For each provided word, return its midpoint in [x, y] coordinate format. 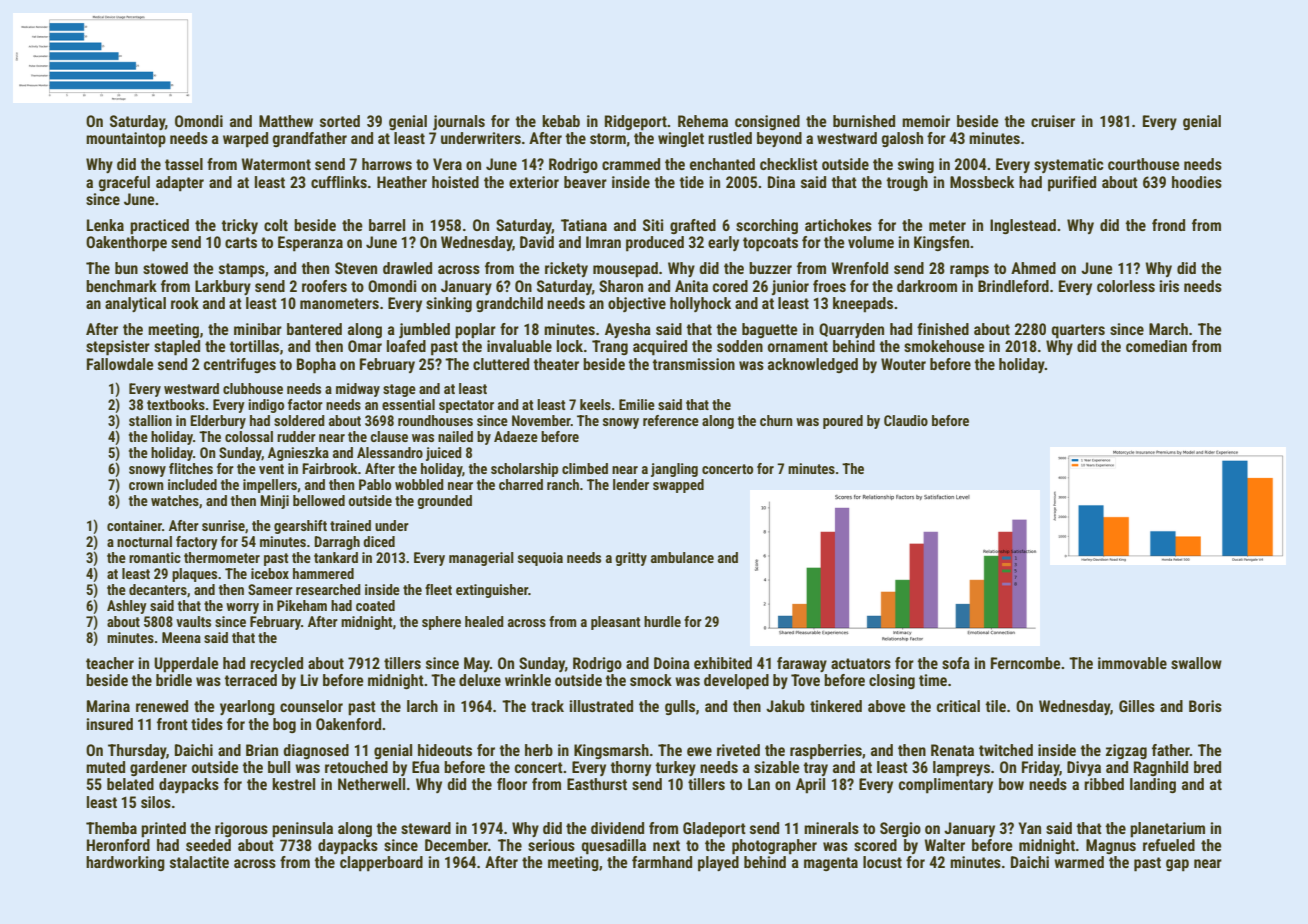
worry [242, 608]
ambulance [682, 557]
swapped [678, 486]
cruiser [1053, 121]
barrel [387, 225]
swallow [1196, 663]
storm [608, 138]
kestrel [293, 784]
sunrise [223, 525]
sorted [340, 121]
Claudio [906, 420]
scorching [767, 226]
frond [1168, 225]
